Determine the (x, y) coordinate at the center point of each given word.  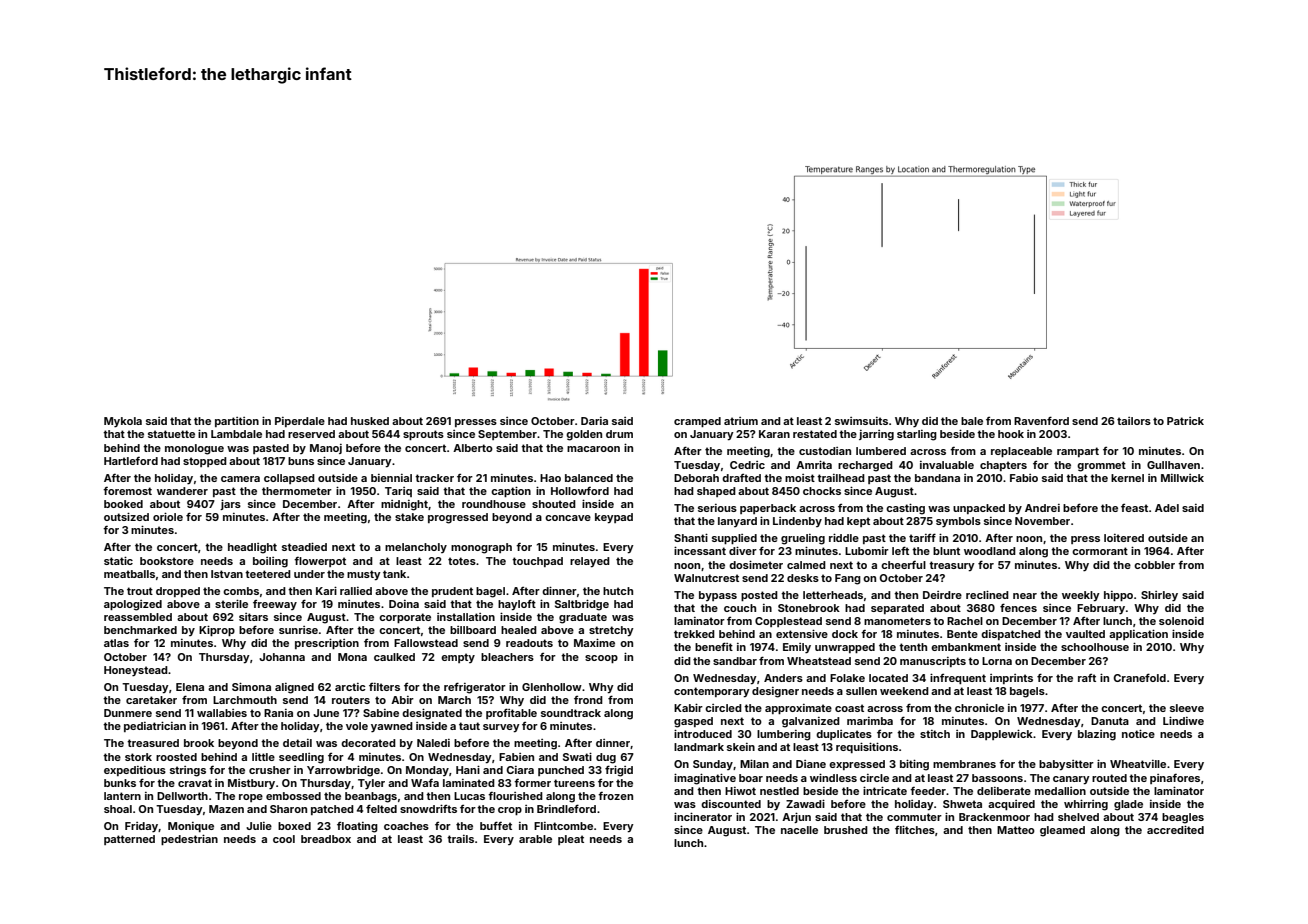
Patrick (1185, 421)
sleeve (1187, 708)
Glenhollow (552, 687)
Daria (594, 421)
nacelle (799, 830)
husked (370, 421)
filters (384, 687)
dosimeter (756, 564)
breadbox (326, 839)
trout (140, 591)
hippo (1118, 596)
